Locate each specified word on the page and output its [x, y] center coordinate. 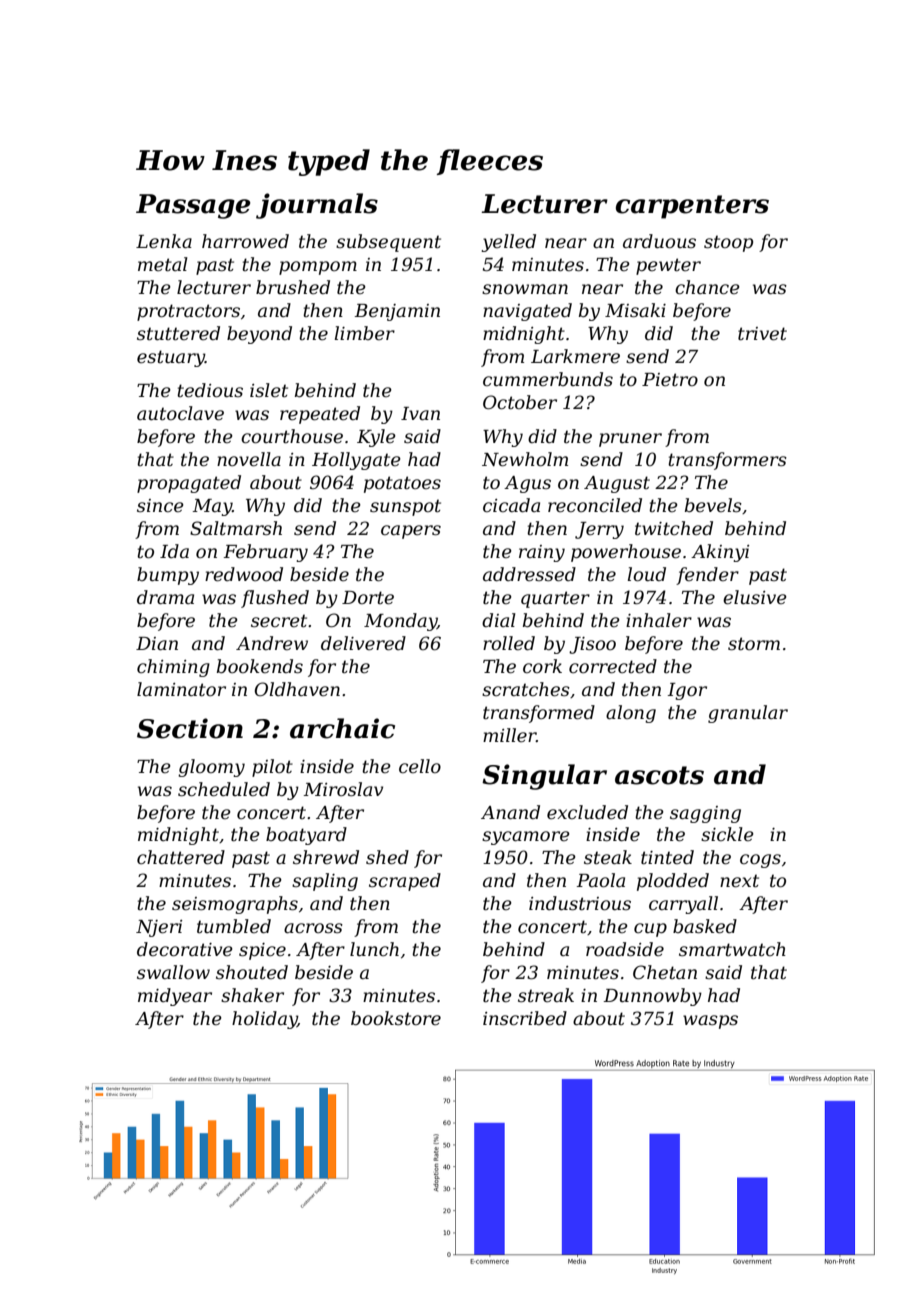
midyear [175, 997]
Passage [193, 206]
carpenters [692, 207]
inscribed [525, 1018]
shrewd [326, 857]
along [631, 714]
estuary [171, 358]
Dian [157, 643]
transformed [539, 714]
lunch [374, 949]
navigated [527, 312]
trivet [762, 334]
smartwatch [732, 949]
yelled [508, 243]
